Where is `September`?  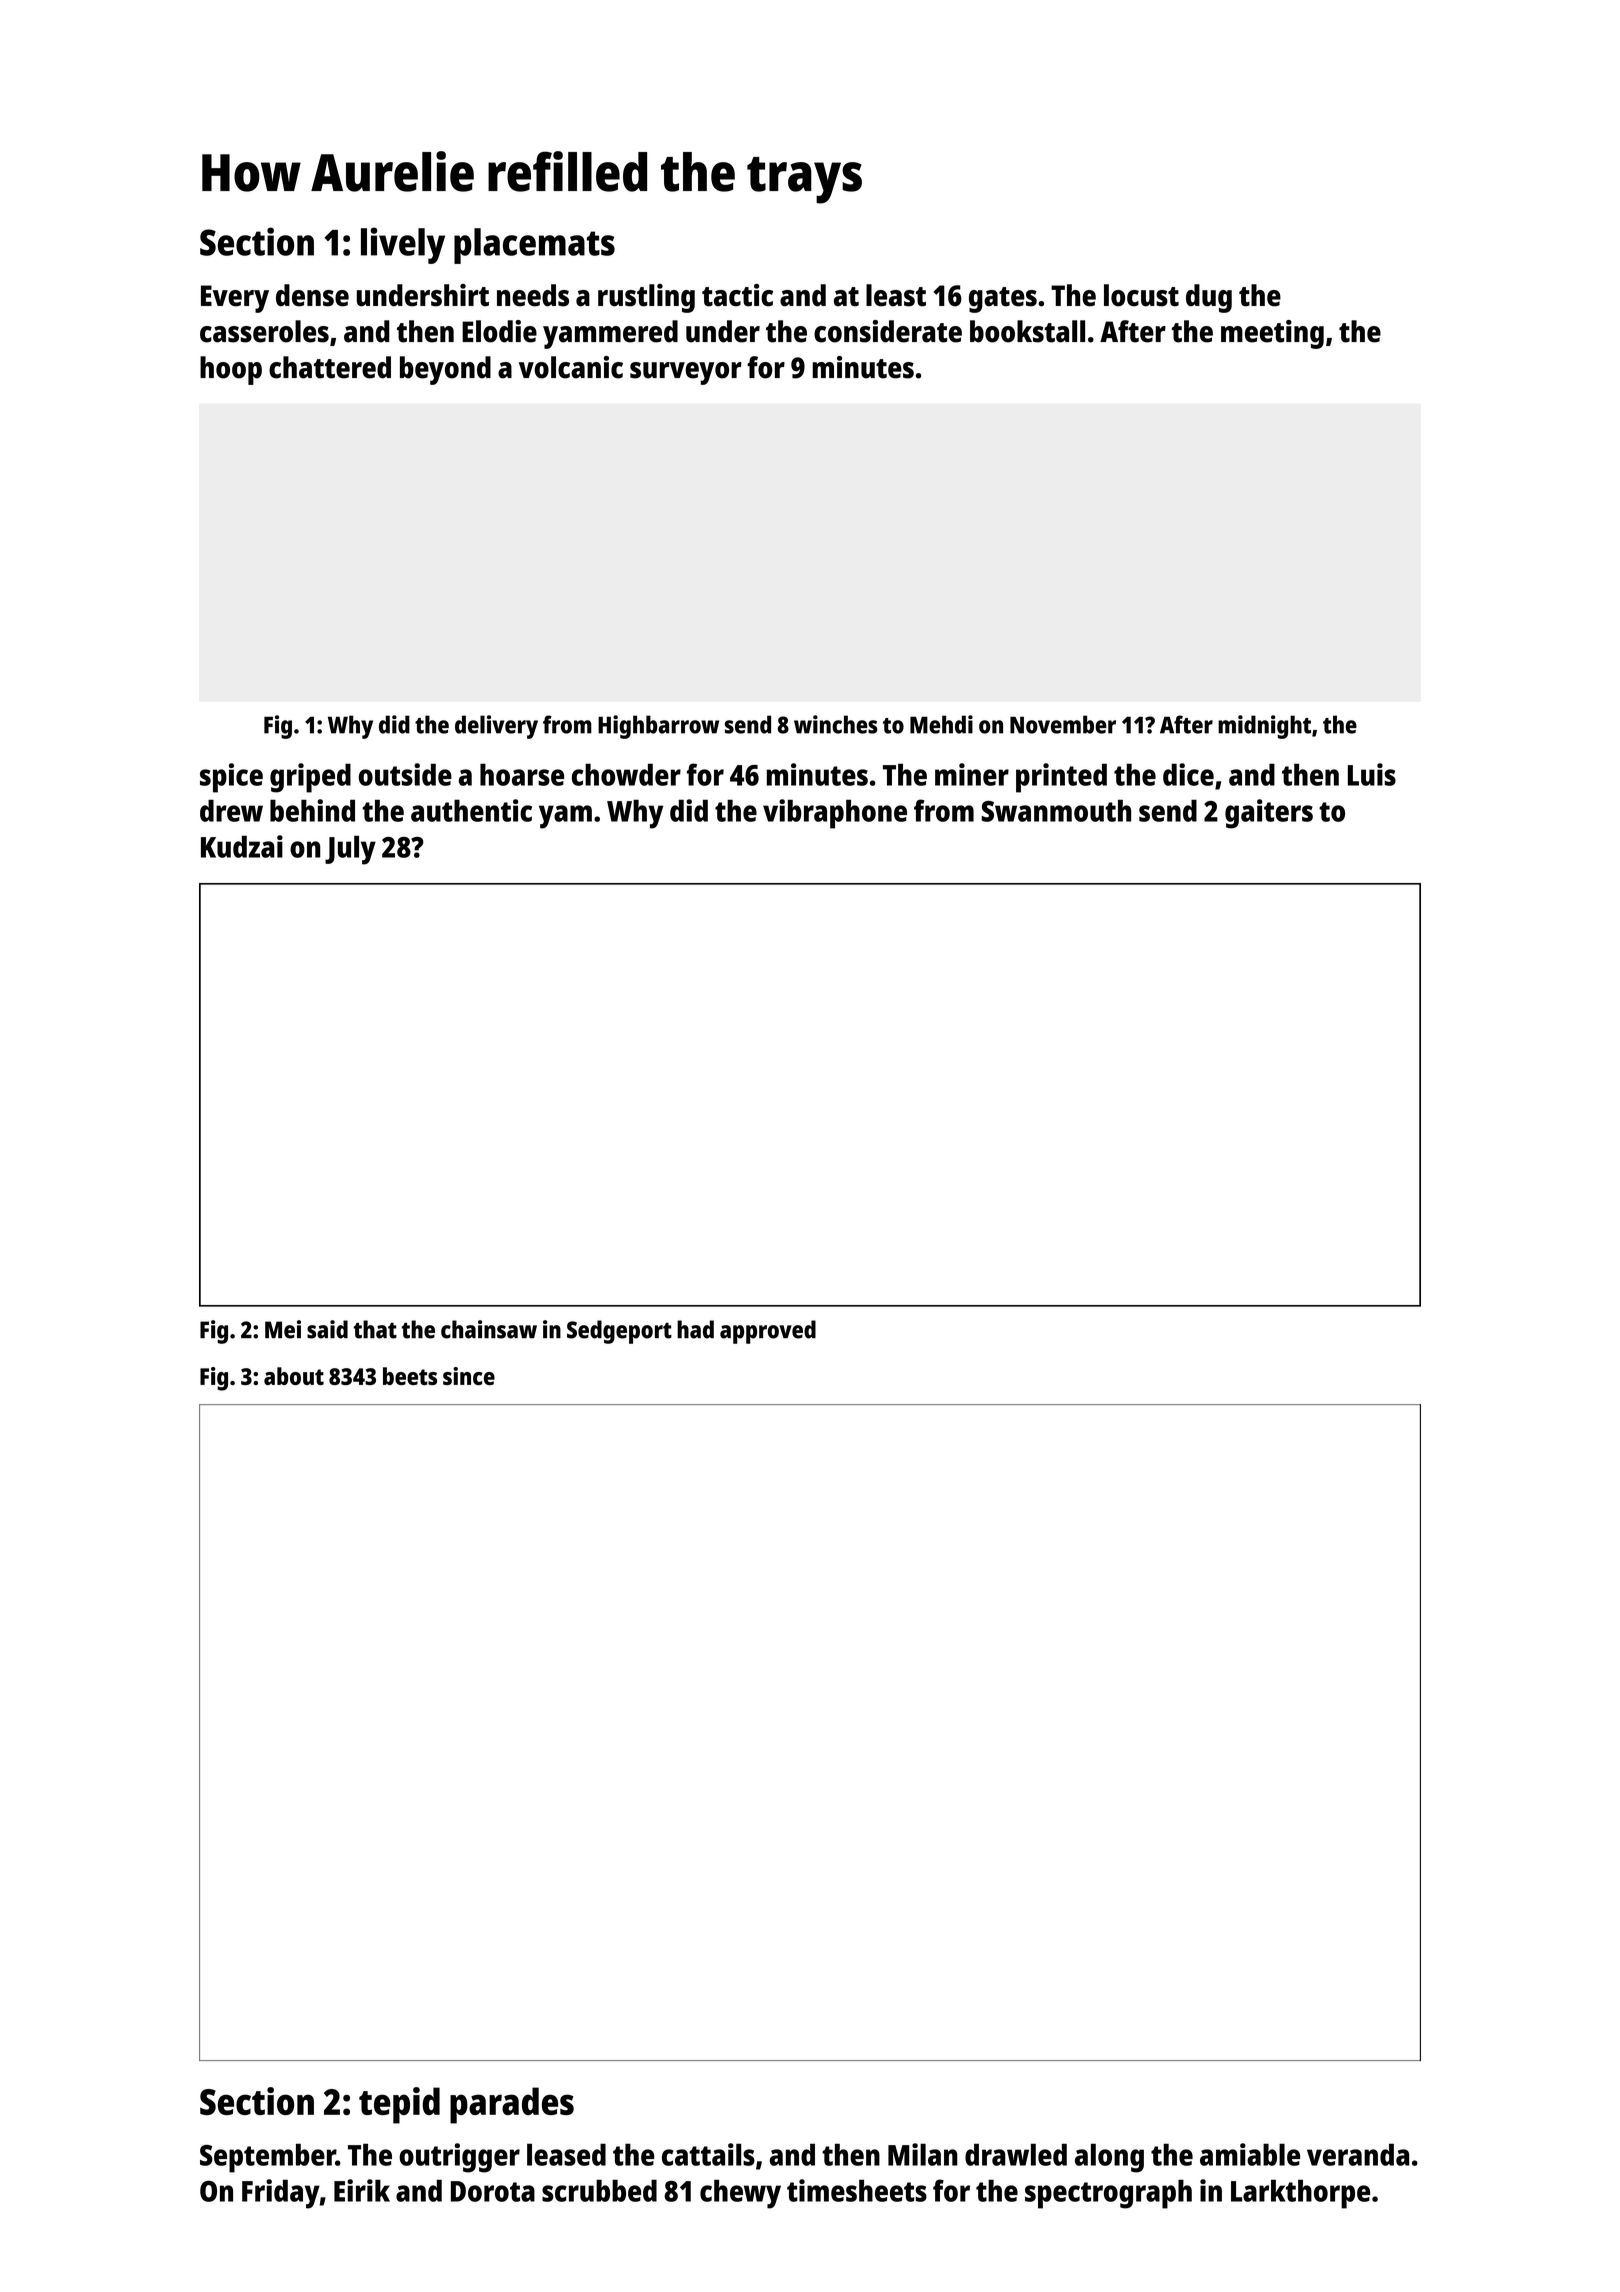 September is located at coordinates (268, 2158).
